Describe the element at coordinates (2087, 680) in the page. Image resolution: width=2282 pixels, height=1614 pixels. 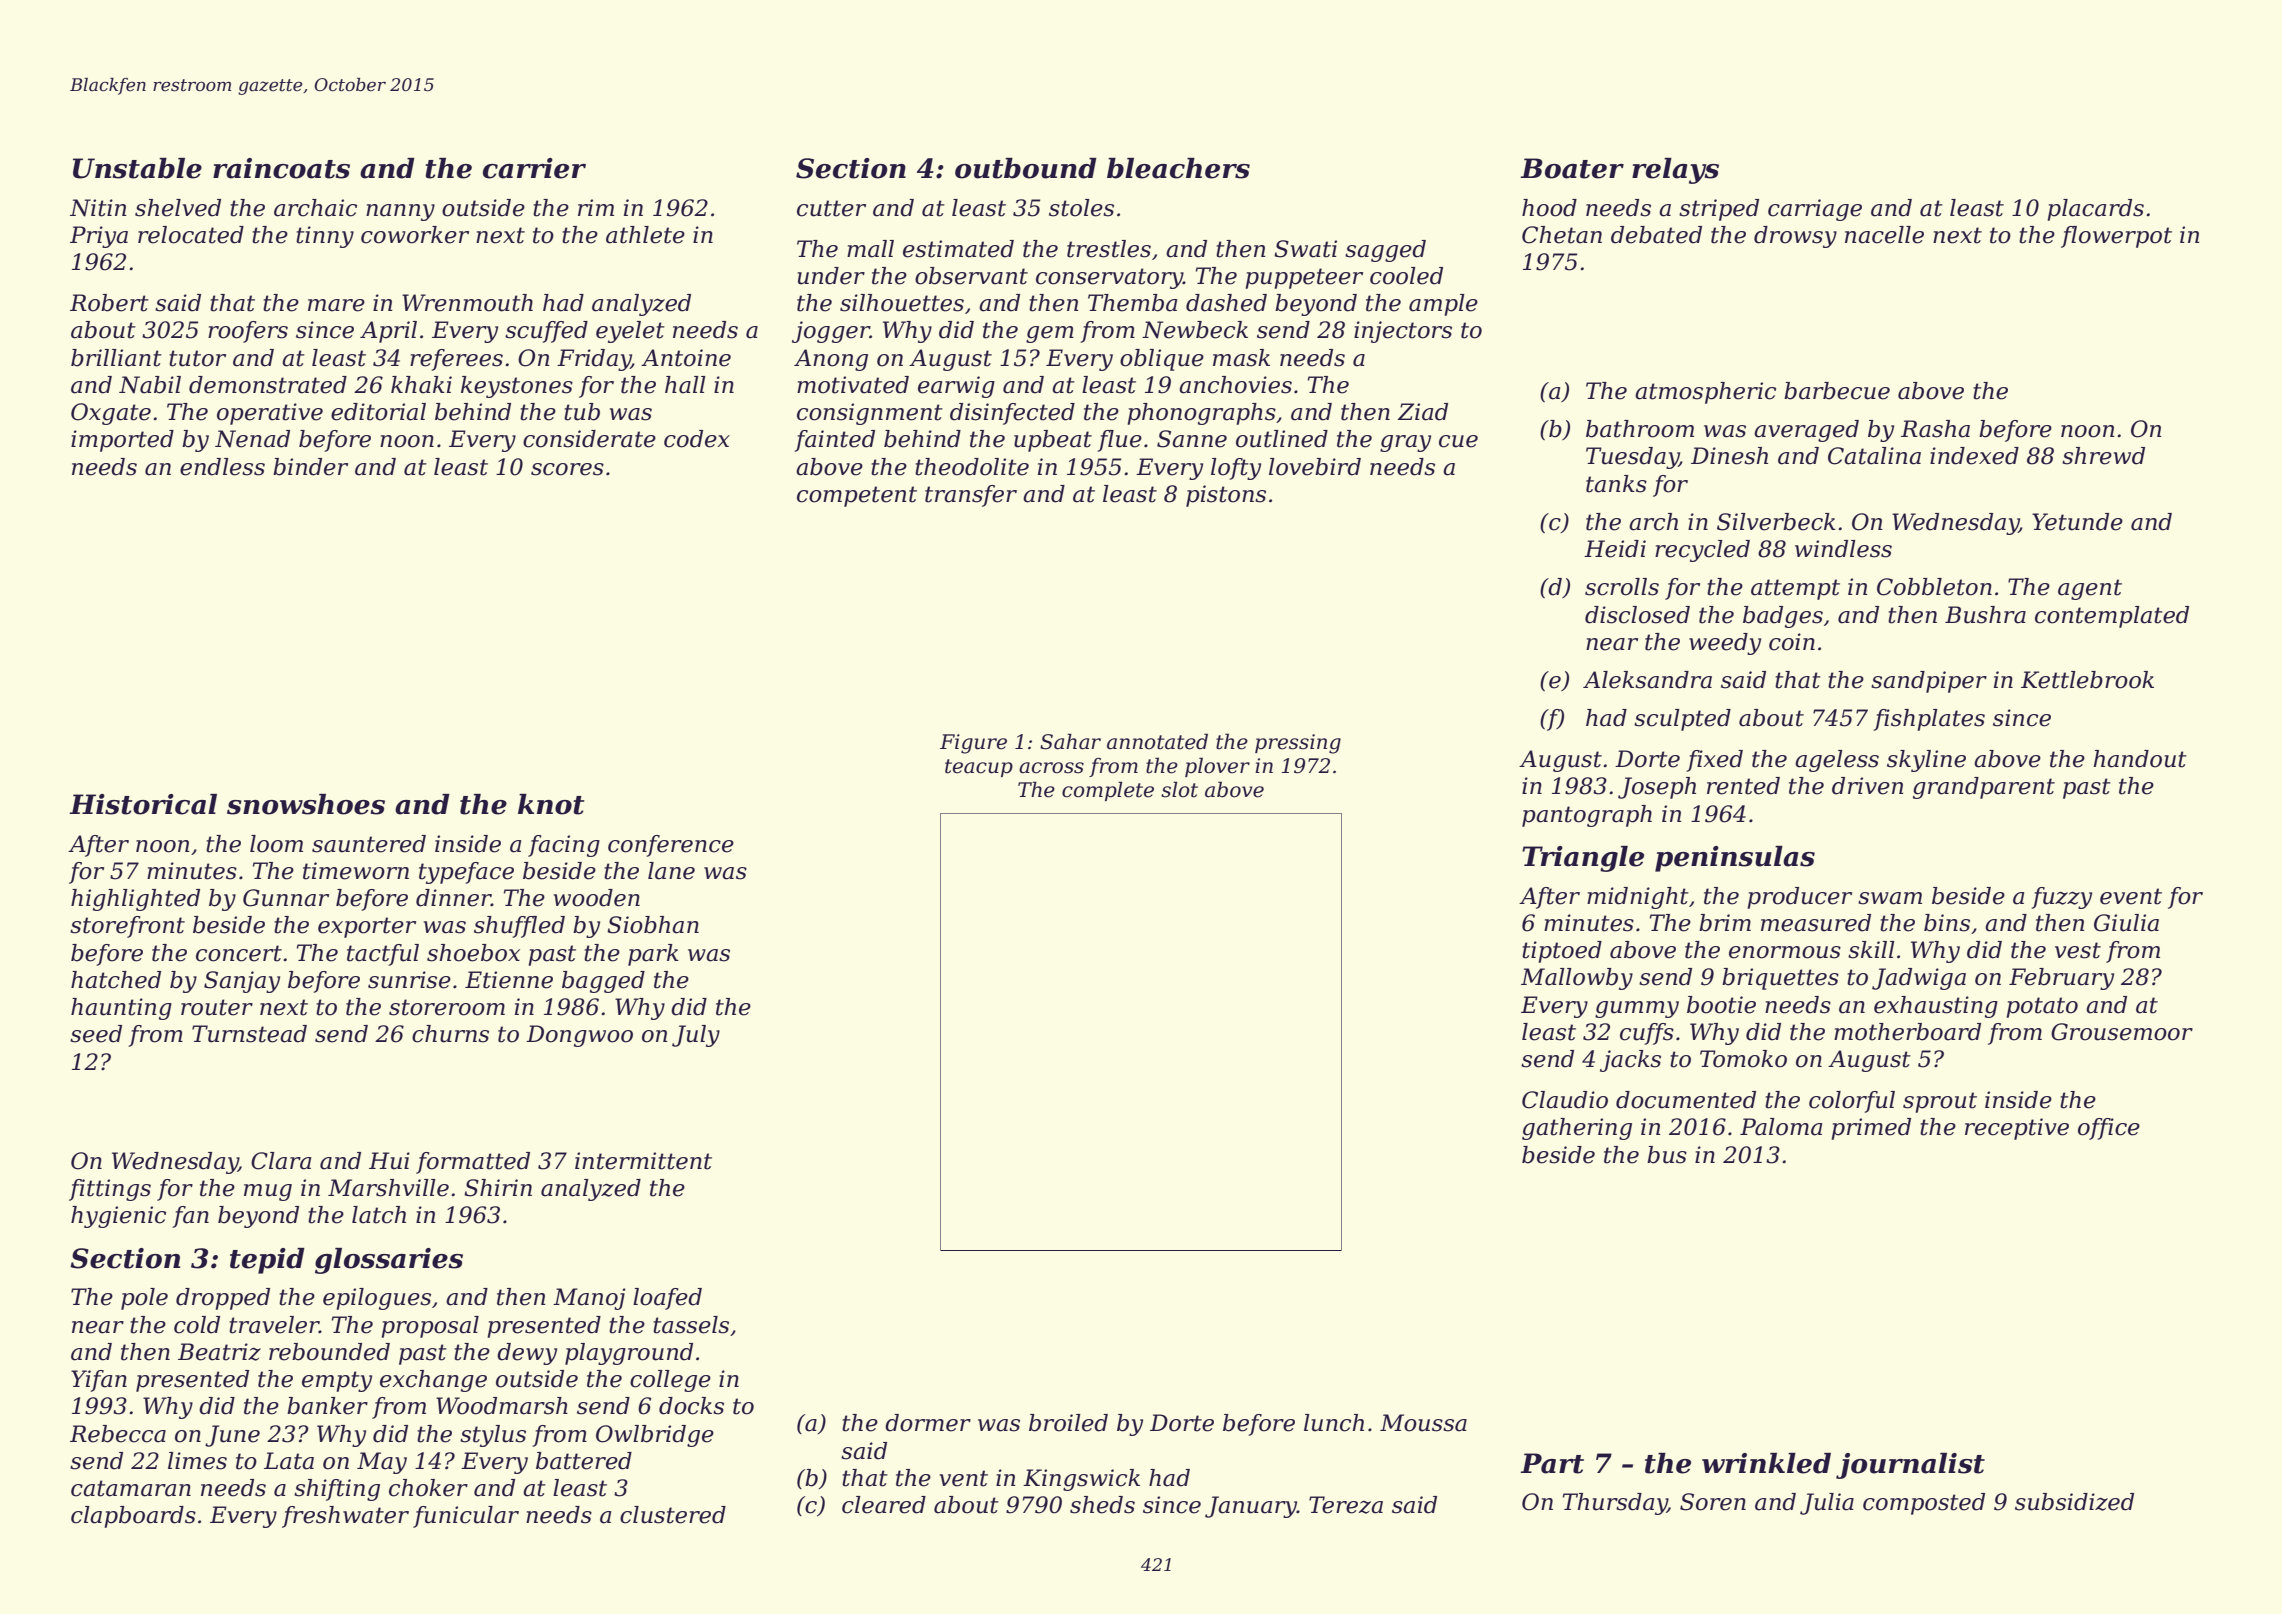
I see `Kettlebrook` at that location.
